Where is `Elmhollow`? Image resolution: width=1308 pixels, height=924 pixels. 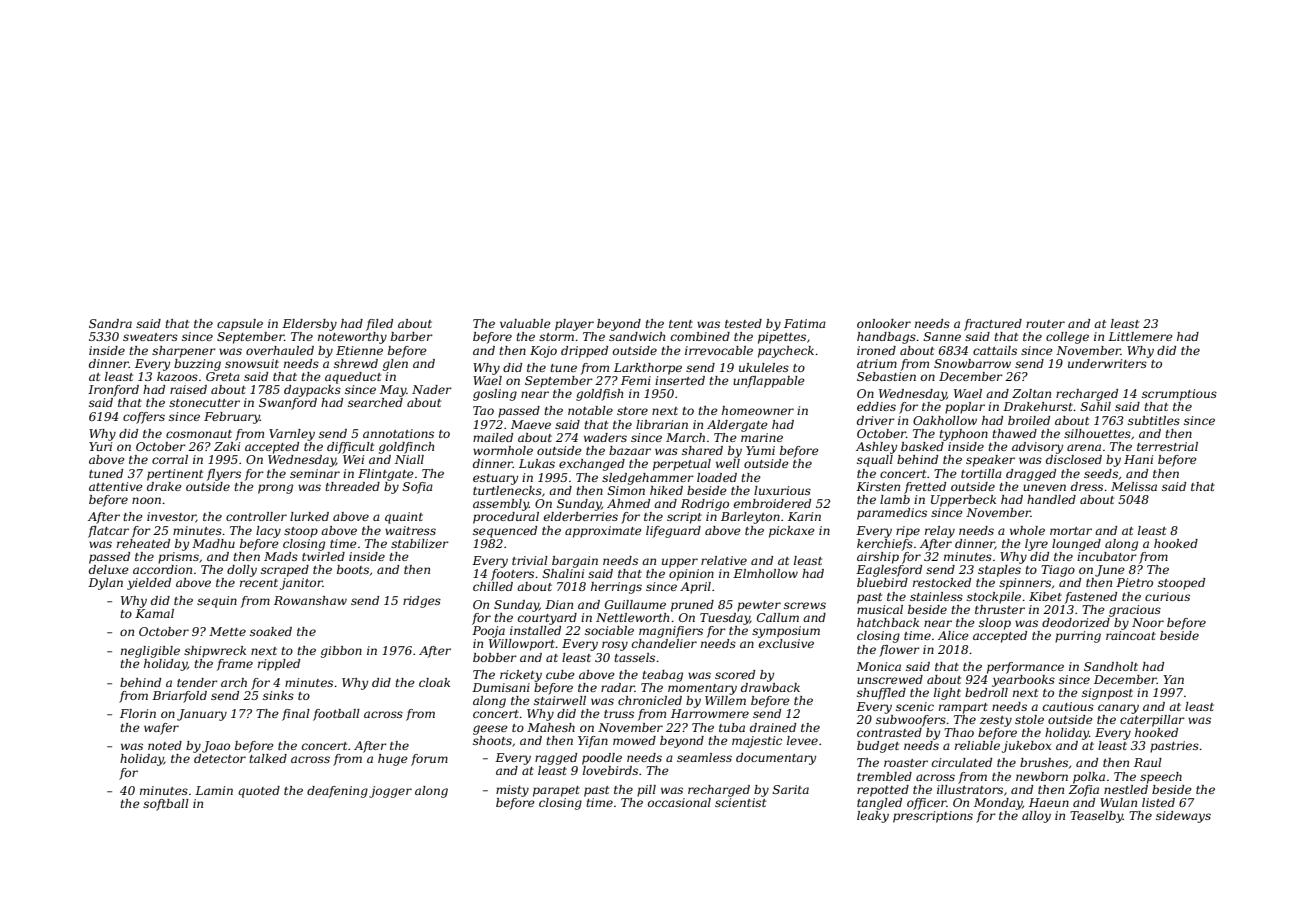 Elmhollow is located at coordinates (765, 573).
